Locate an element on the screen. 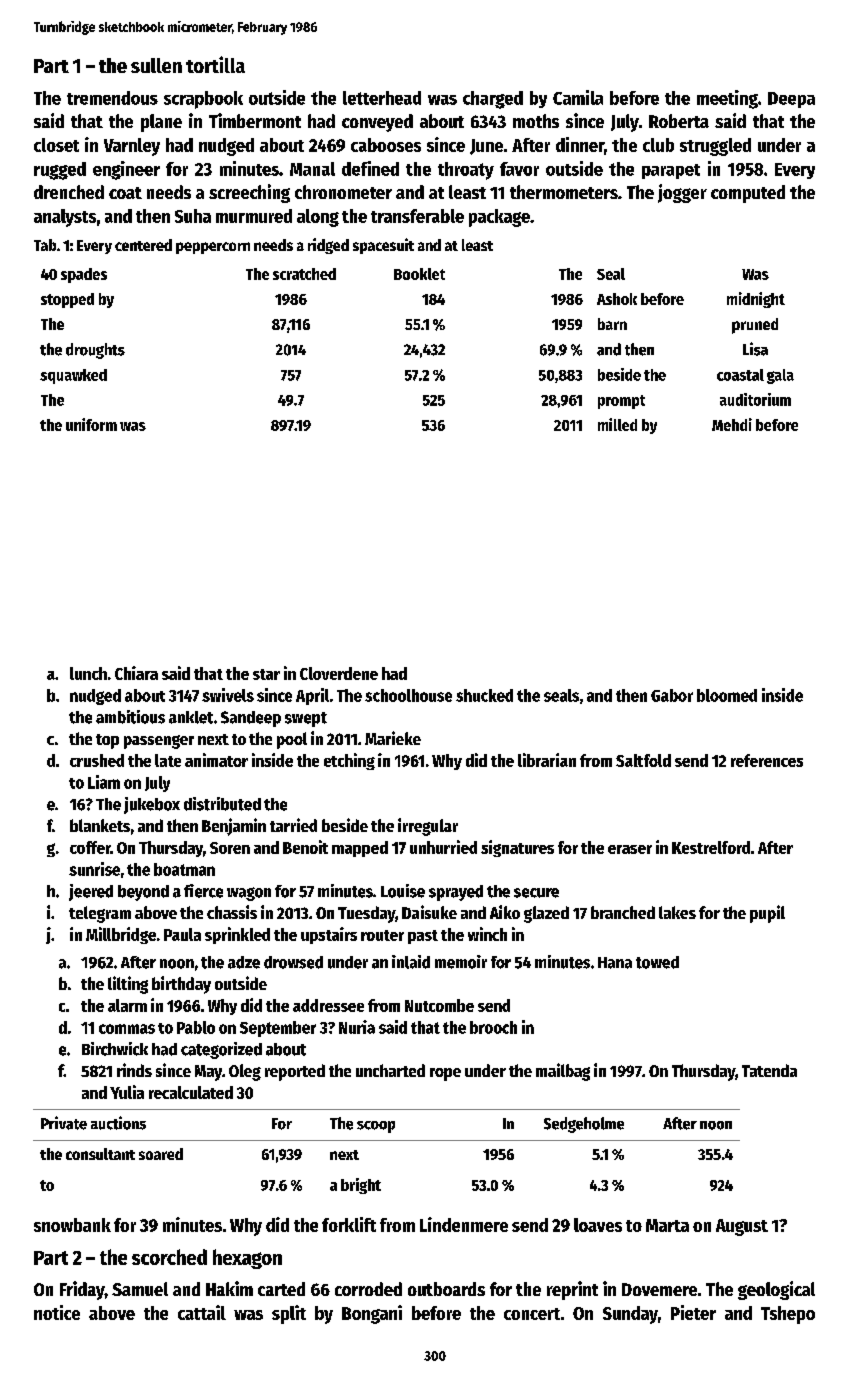 This screenshot has height=1400, width=849. birthday is located at coordinates (181, 985).
